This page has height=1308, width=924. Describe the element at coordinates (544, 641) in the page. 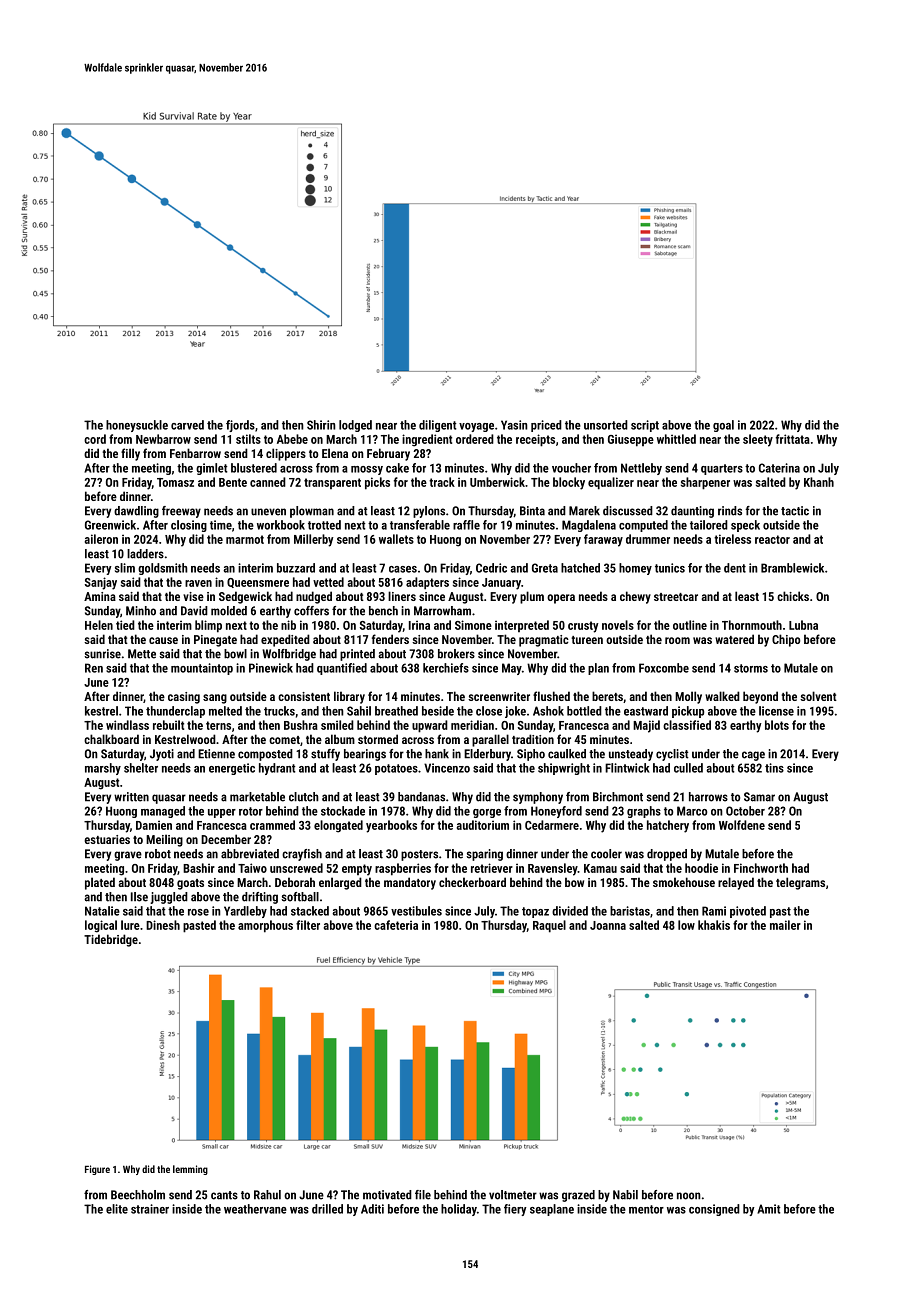

I see `pragmatic` at that location.
